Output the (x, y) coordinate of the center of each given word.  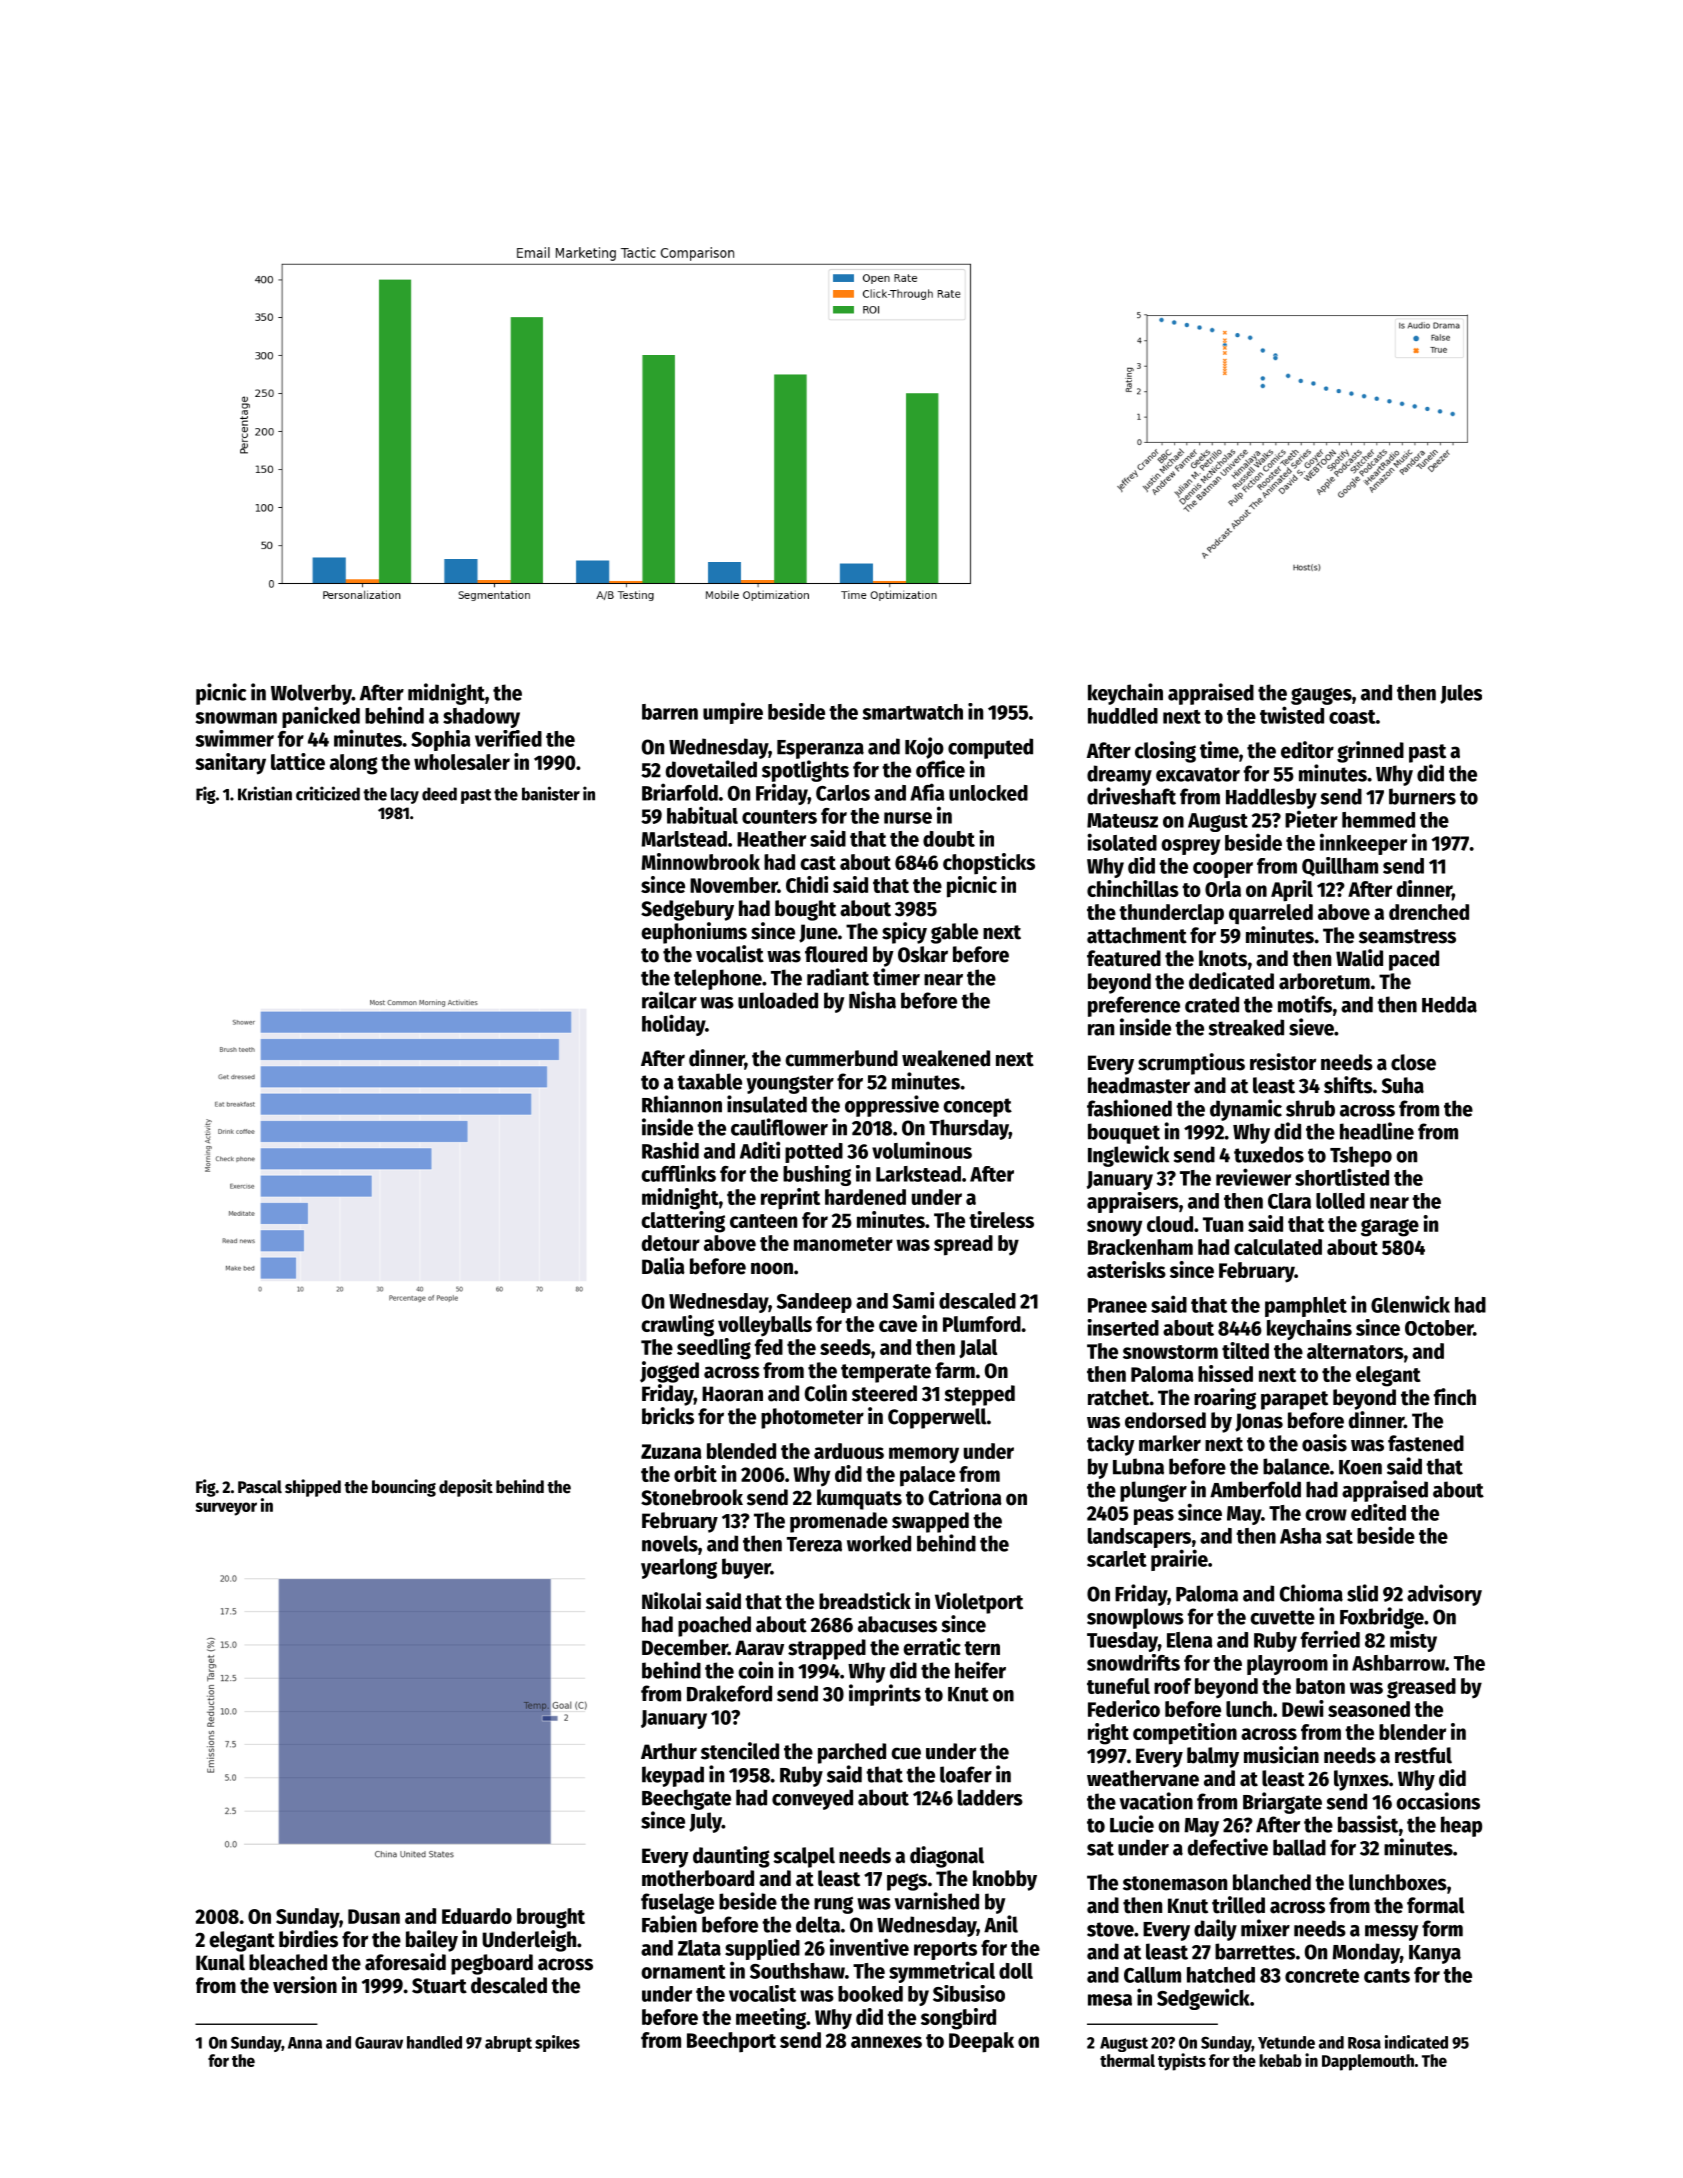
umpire (733, 713)
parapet (1294, 1400)
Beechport (731, 2042)
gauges (1321, 696)
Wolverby (311, 694)
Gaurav (379, 2043)
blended (741, 1451)
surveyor (226, 1509)
